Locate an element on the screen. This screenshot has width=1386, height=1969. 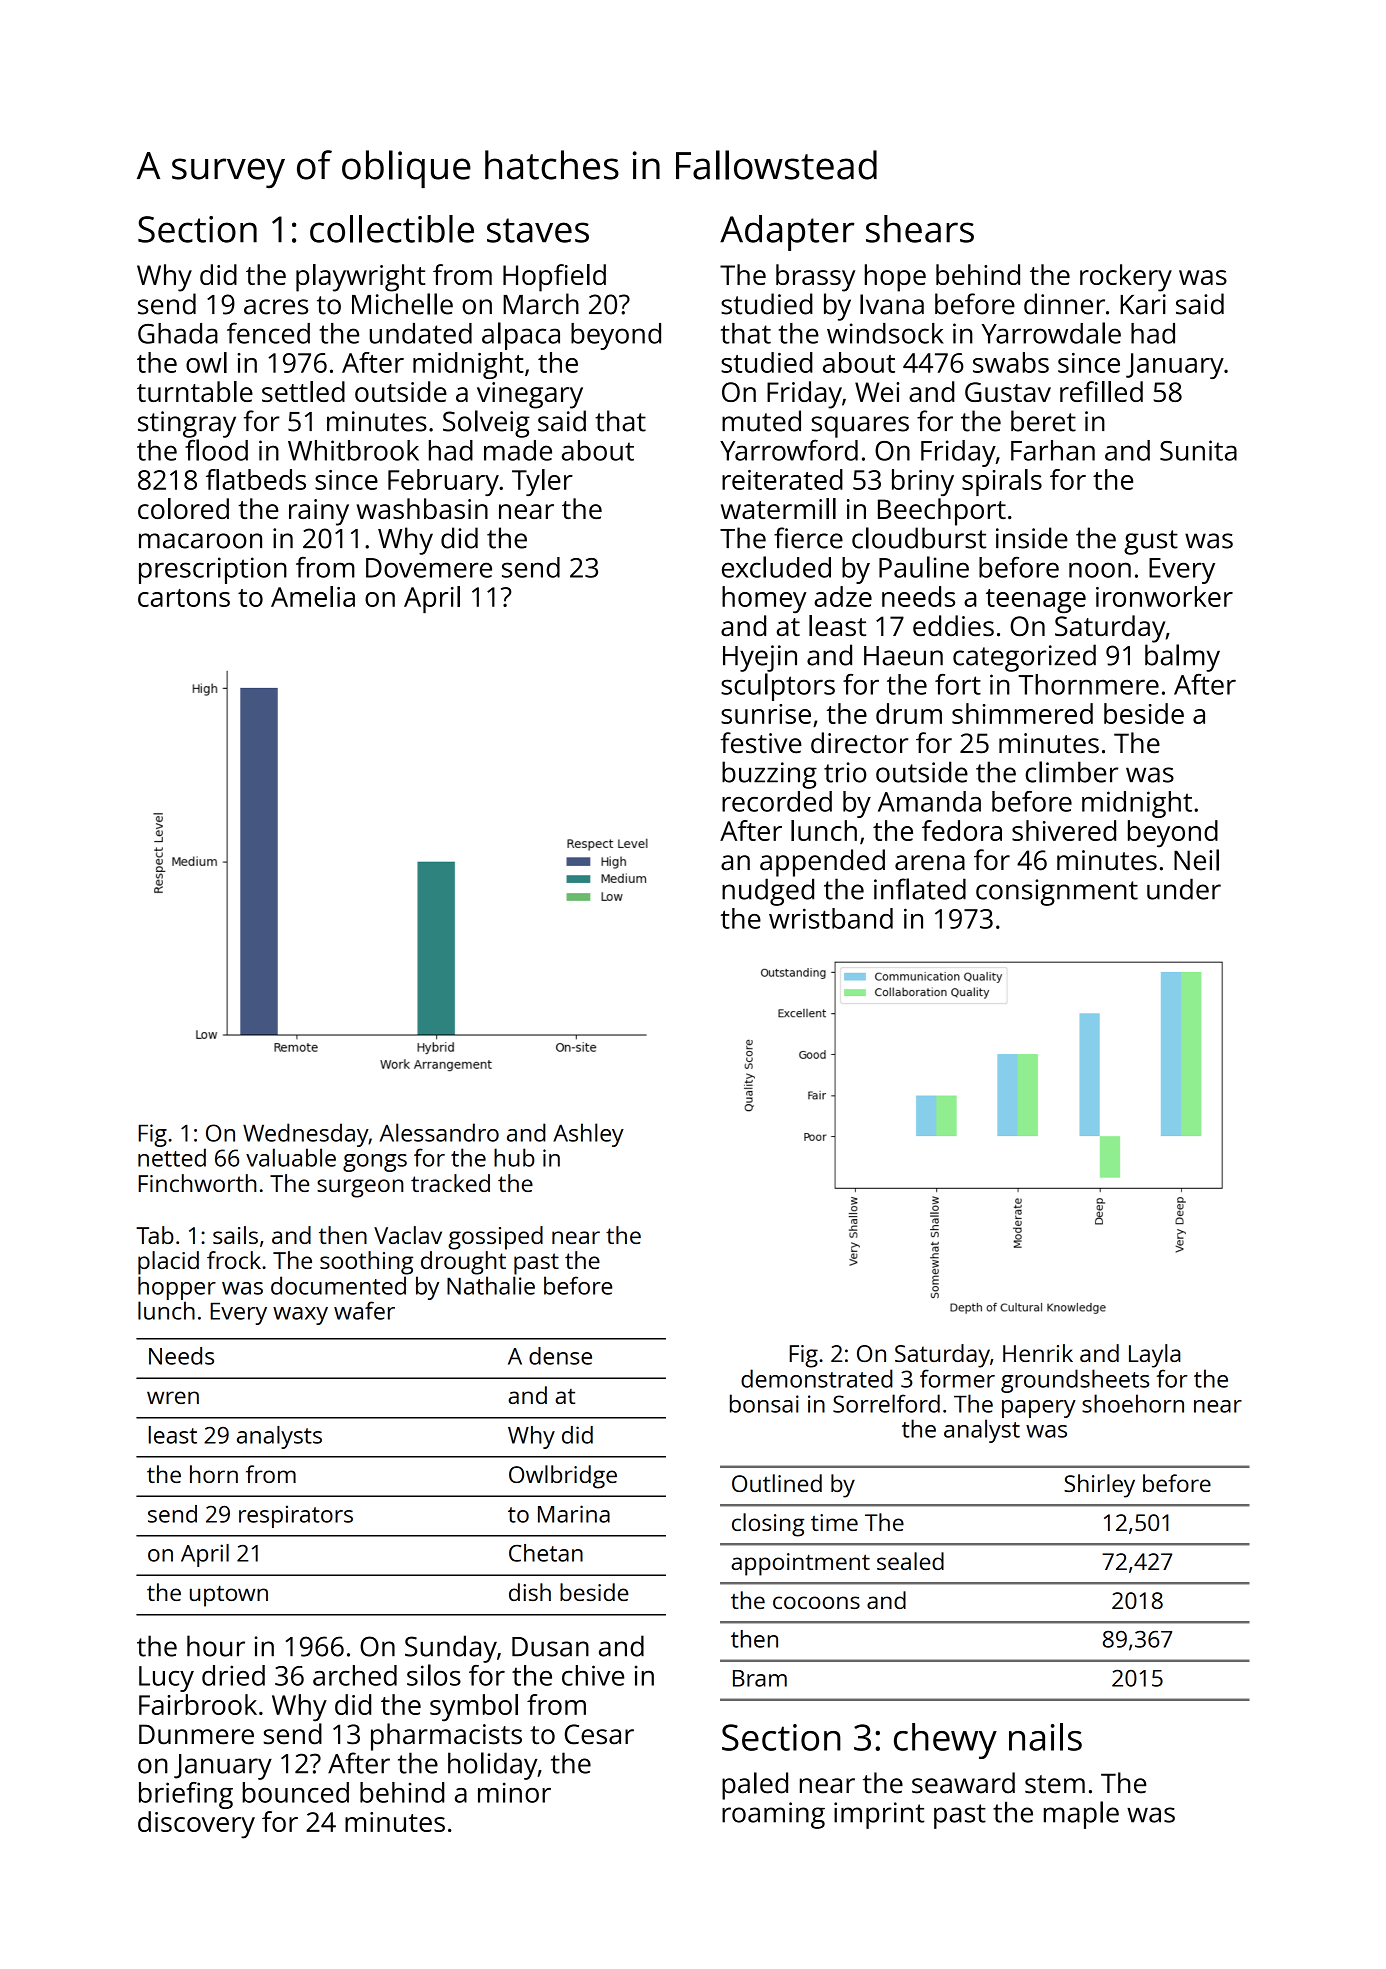
bounced is located at coordinates (296, 1792).
